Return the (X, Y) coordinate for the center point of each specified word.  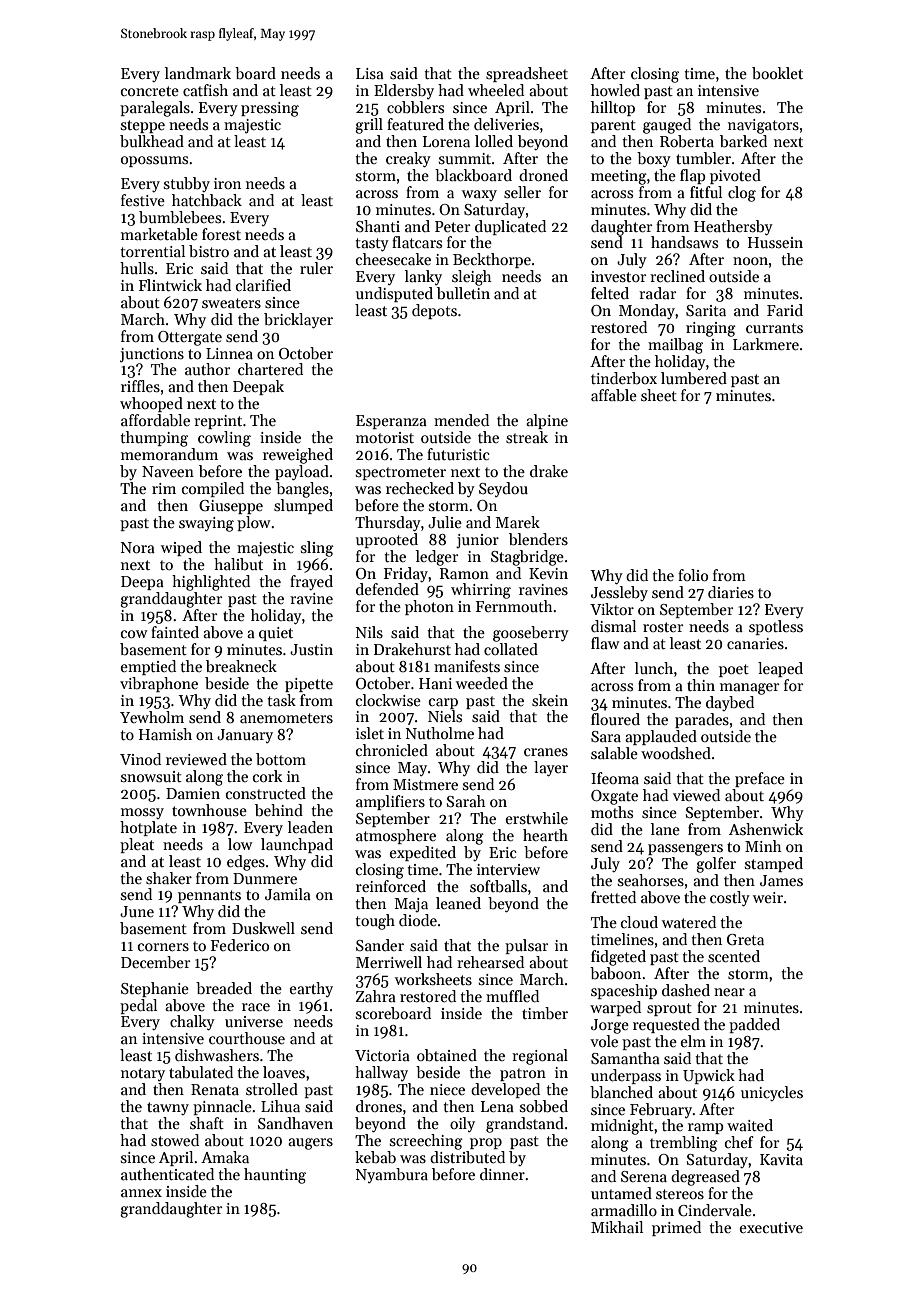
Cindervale (715, 1210)
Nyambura (392, 1175)
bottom (281, 759)
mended (461, 420)
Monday (647, 311)
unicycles (772, 1093)
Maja (411, 905)
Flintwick (170, 285)
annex (141, 1193)
